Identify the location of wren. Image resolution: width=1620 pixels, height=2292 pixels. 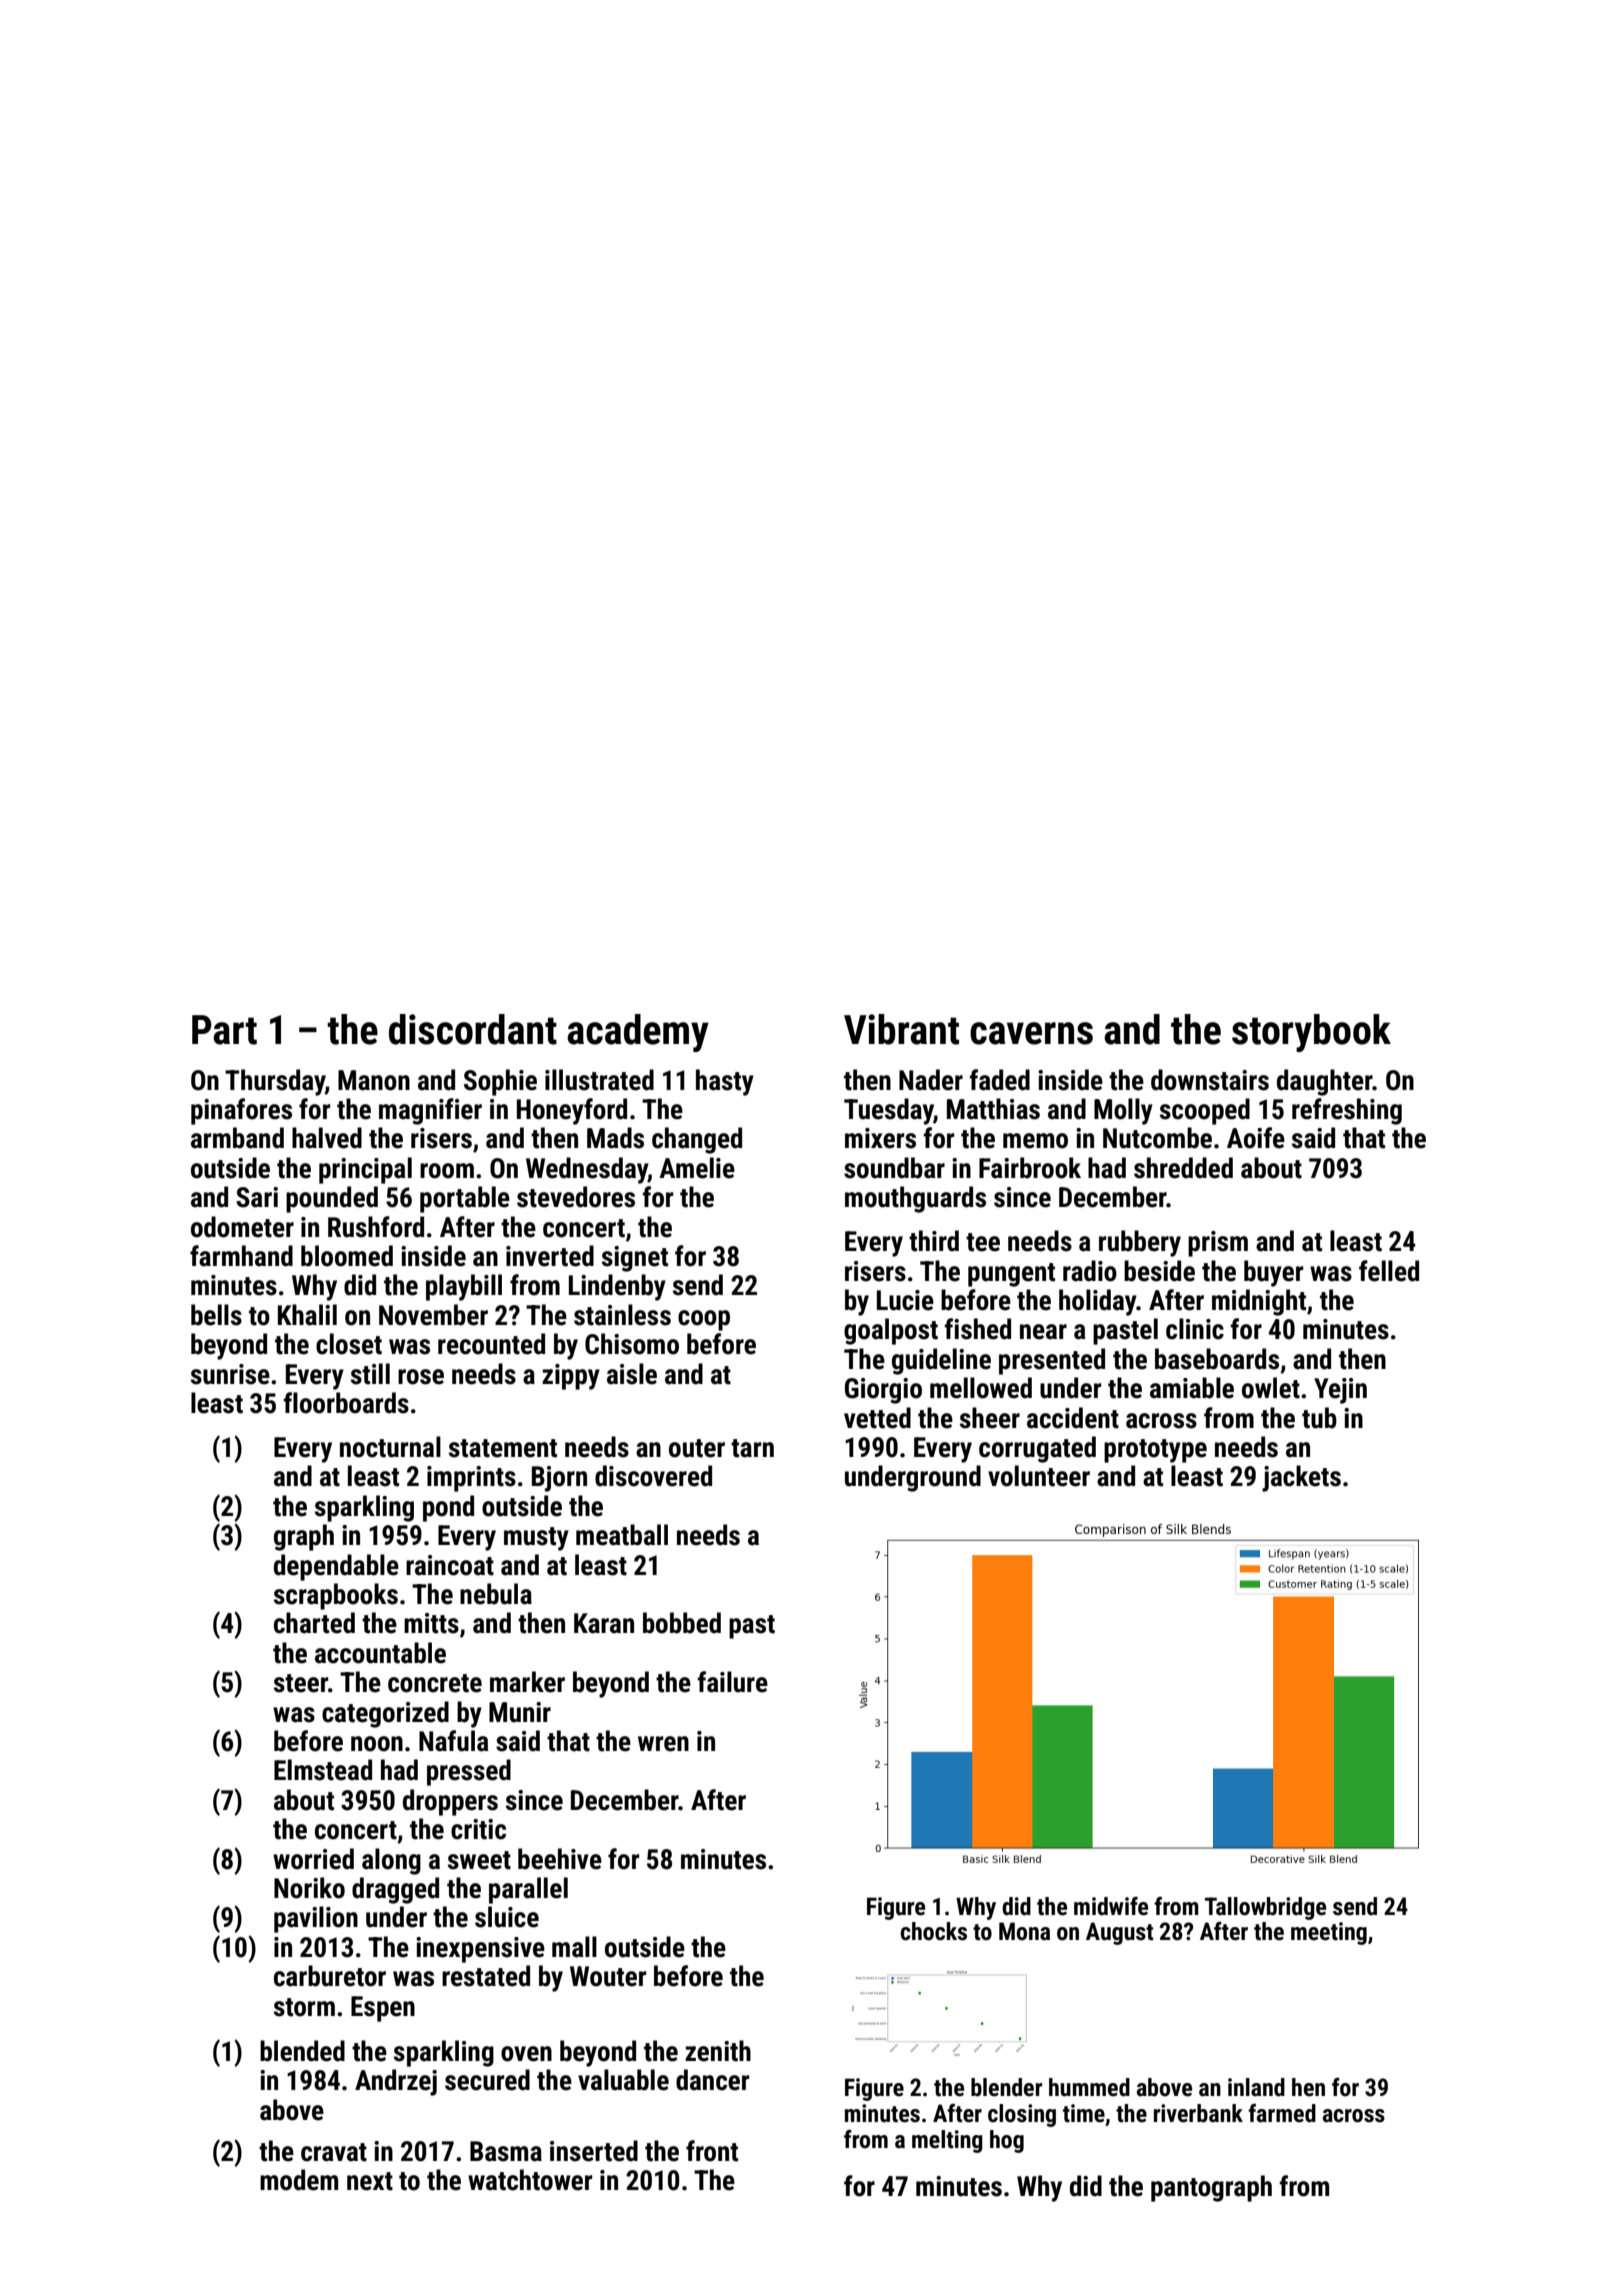
(663, 1744).
